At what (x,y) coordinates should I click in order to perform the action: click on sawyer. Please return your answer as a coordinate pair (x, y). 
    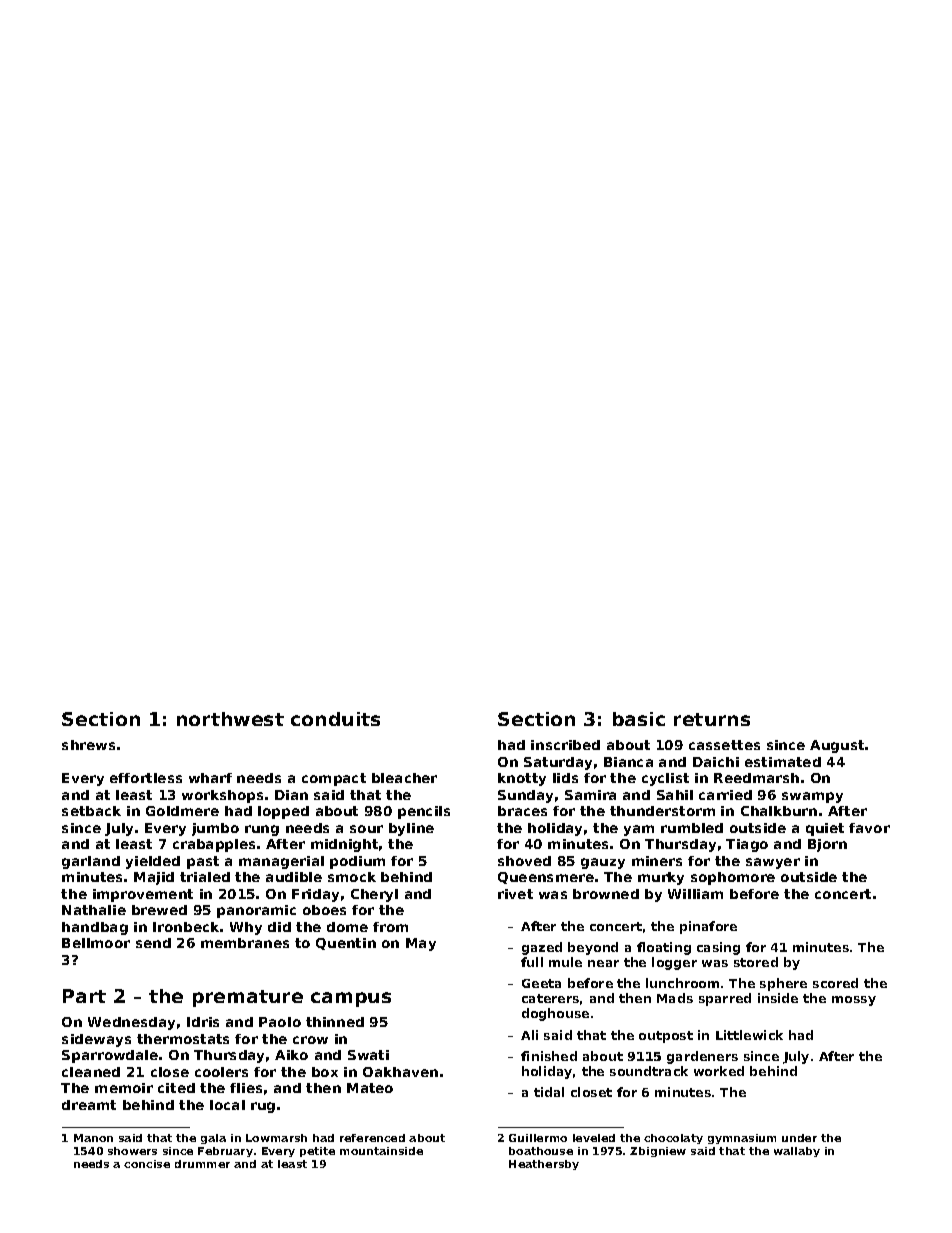
    Looking at the image, I should click on (773, 863).
